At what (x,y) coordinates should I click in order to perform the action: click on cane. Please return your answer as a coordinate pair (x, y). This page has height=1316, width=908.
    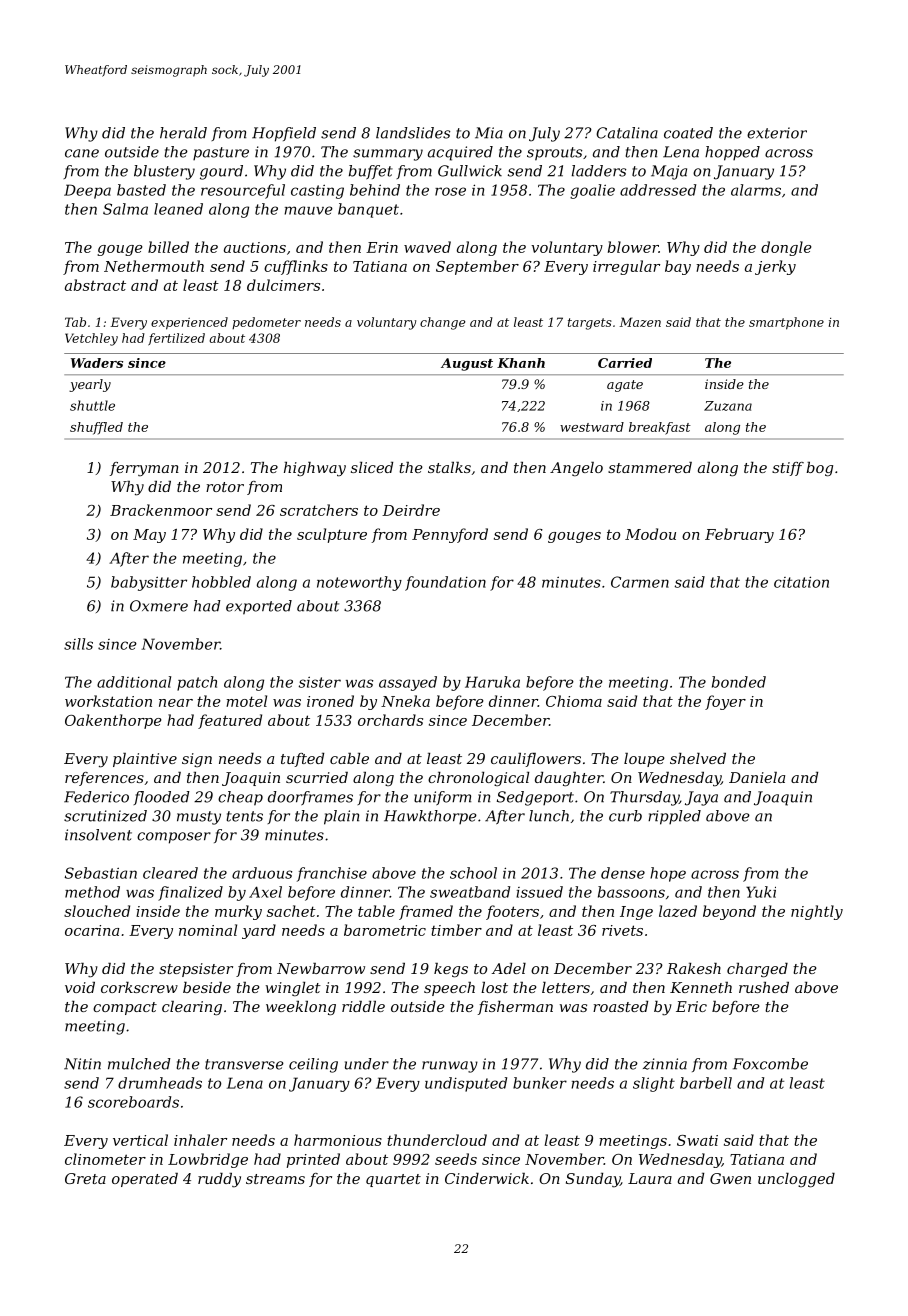
    Looking at the image, I should click on (82, 153).
